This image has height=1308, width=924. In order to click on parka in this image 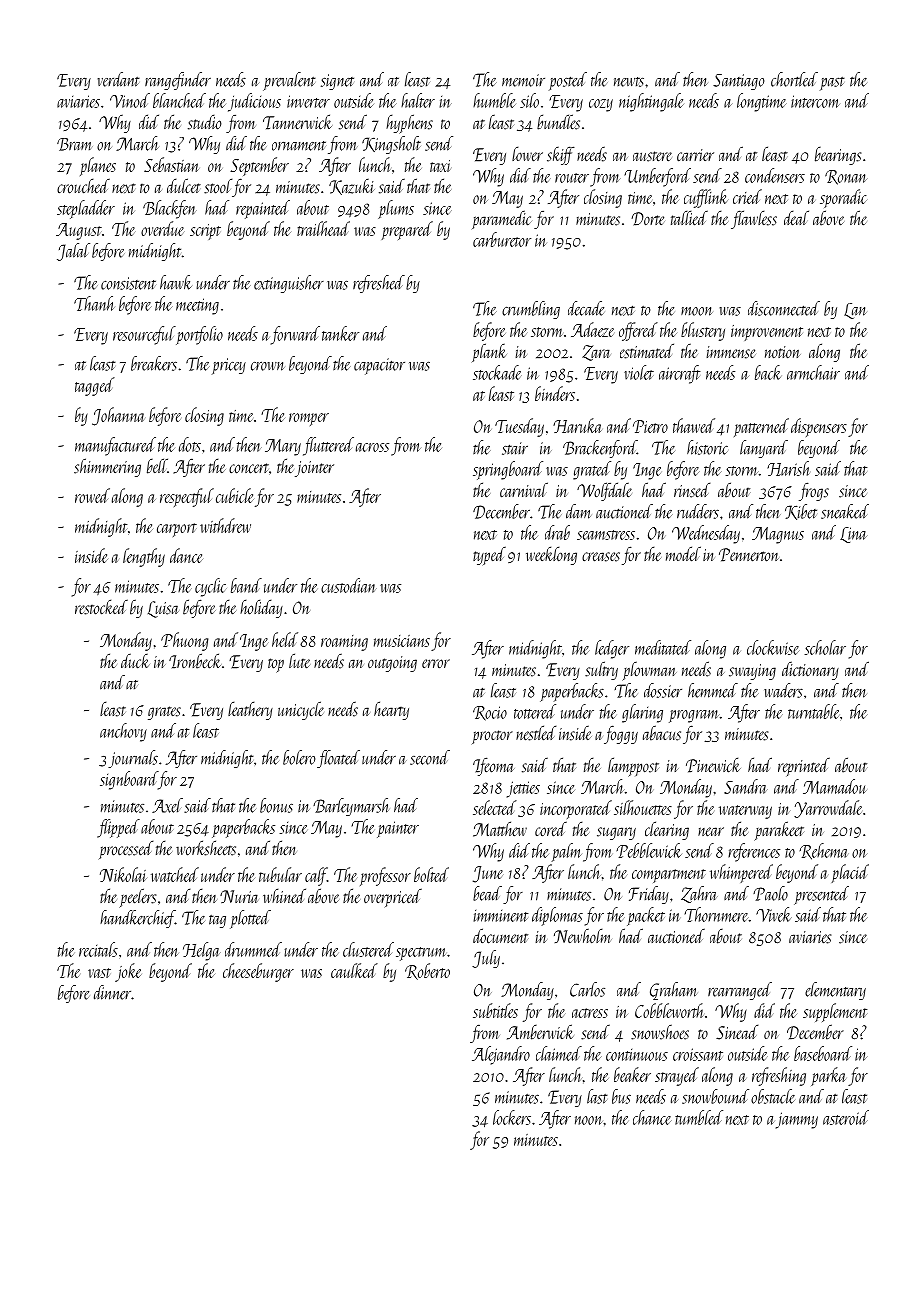, I will do `click(828, 1076)`.
